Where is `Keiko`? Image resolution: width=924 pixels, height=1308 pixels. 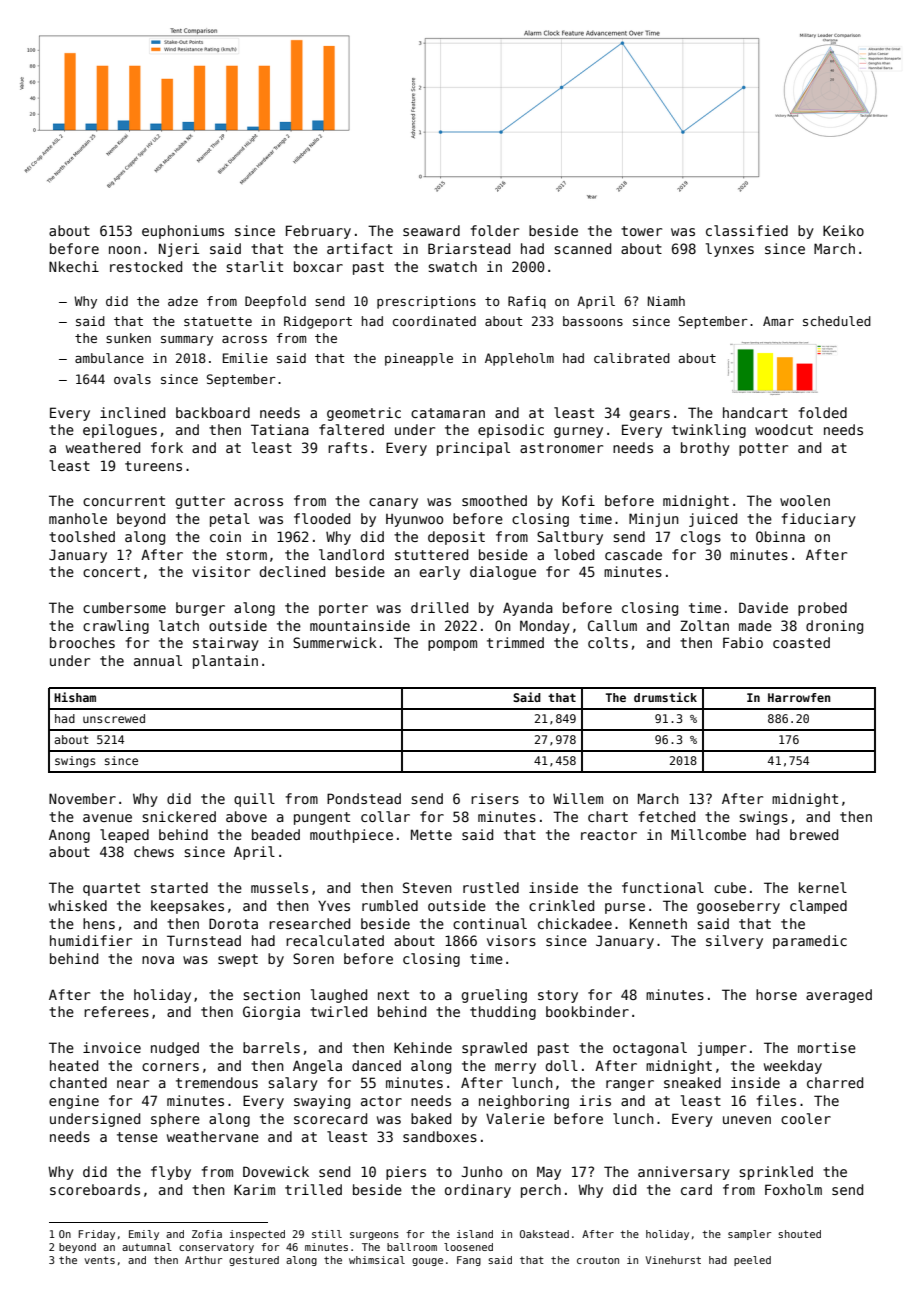 Keiko is located at coordinates (843, 230).
